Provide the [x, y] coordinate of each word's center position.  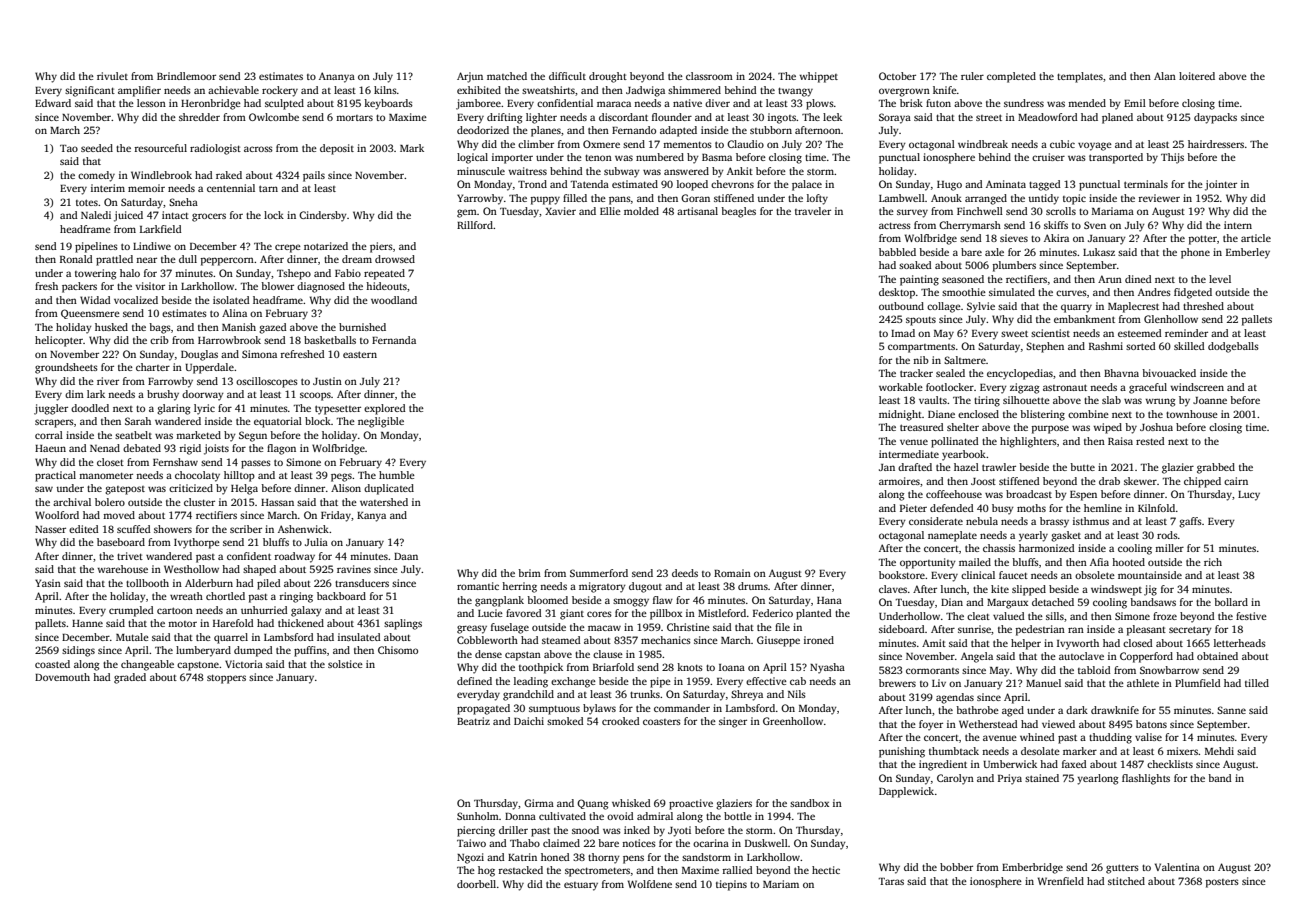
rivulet [112, 76]
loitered [1197, 76]
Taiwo [471, 843]
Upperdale [209, 368]
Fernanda [394, 340]
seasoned [963, 279]
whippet [818, 77]
